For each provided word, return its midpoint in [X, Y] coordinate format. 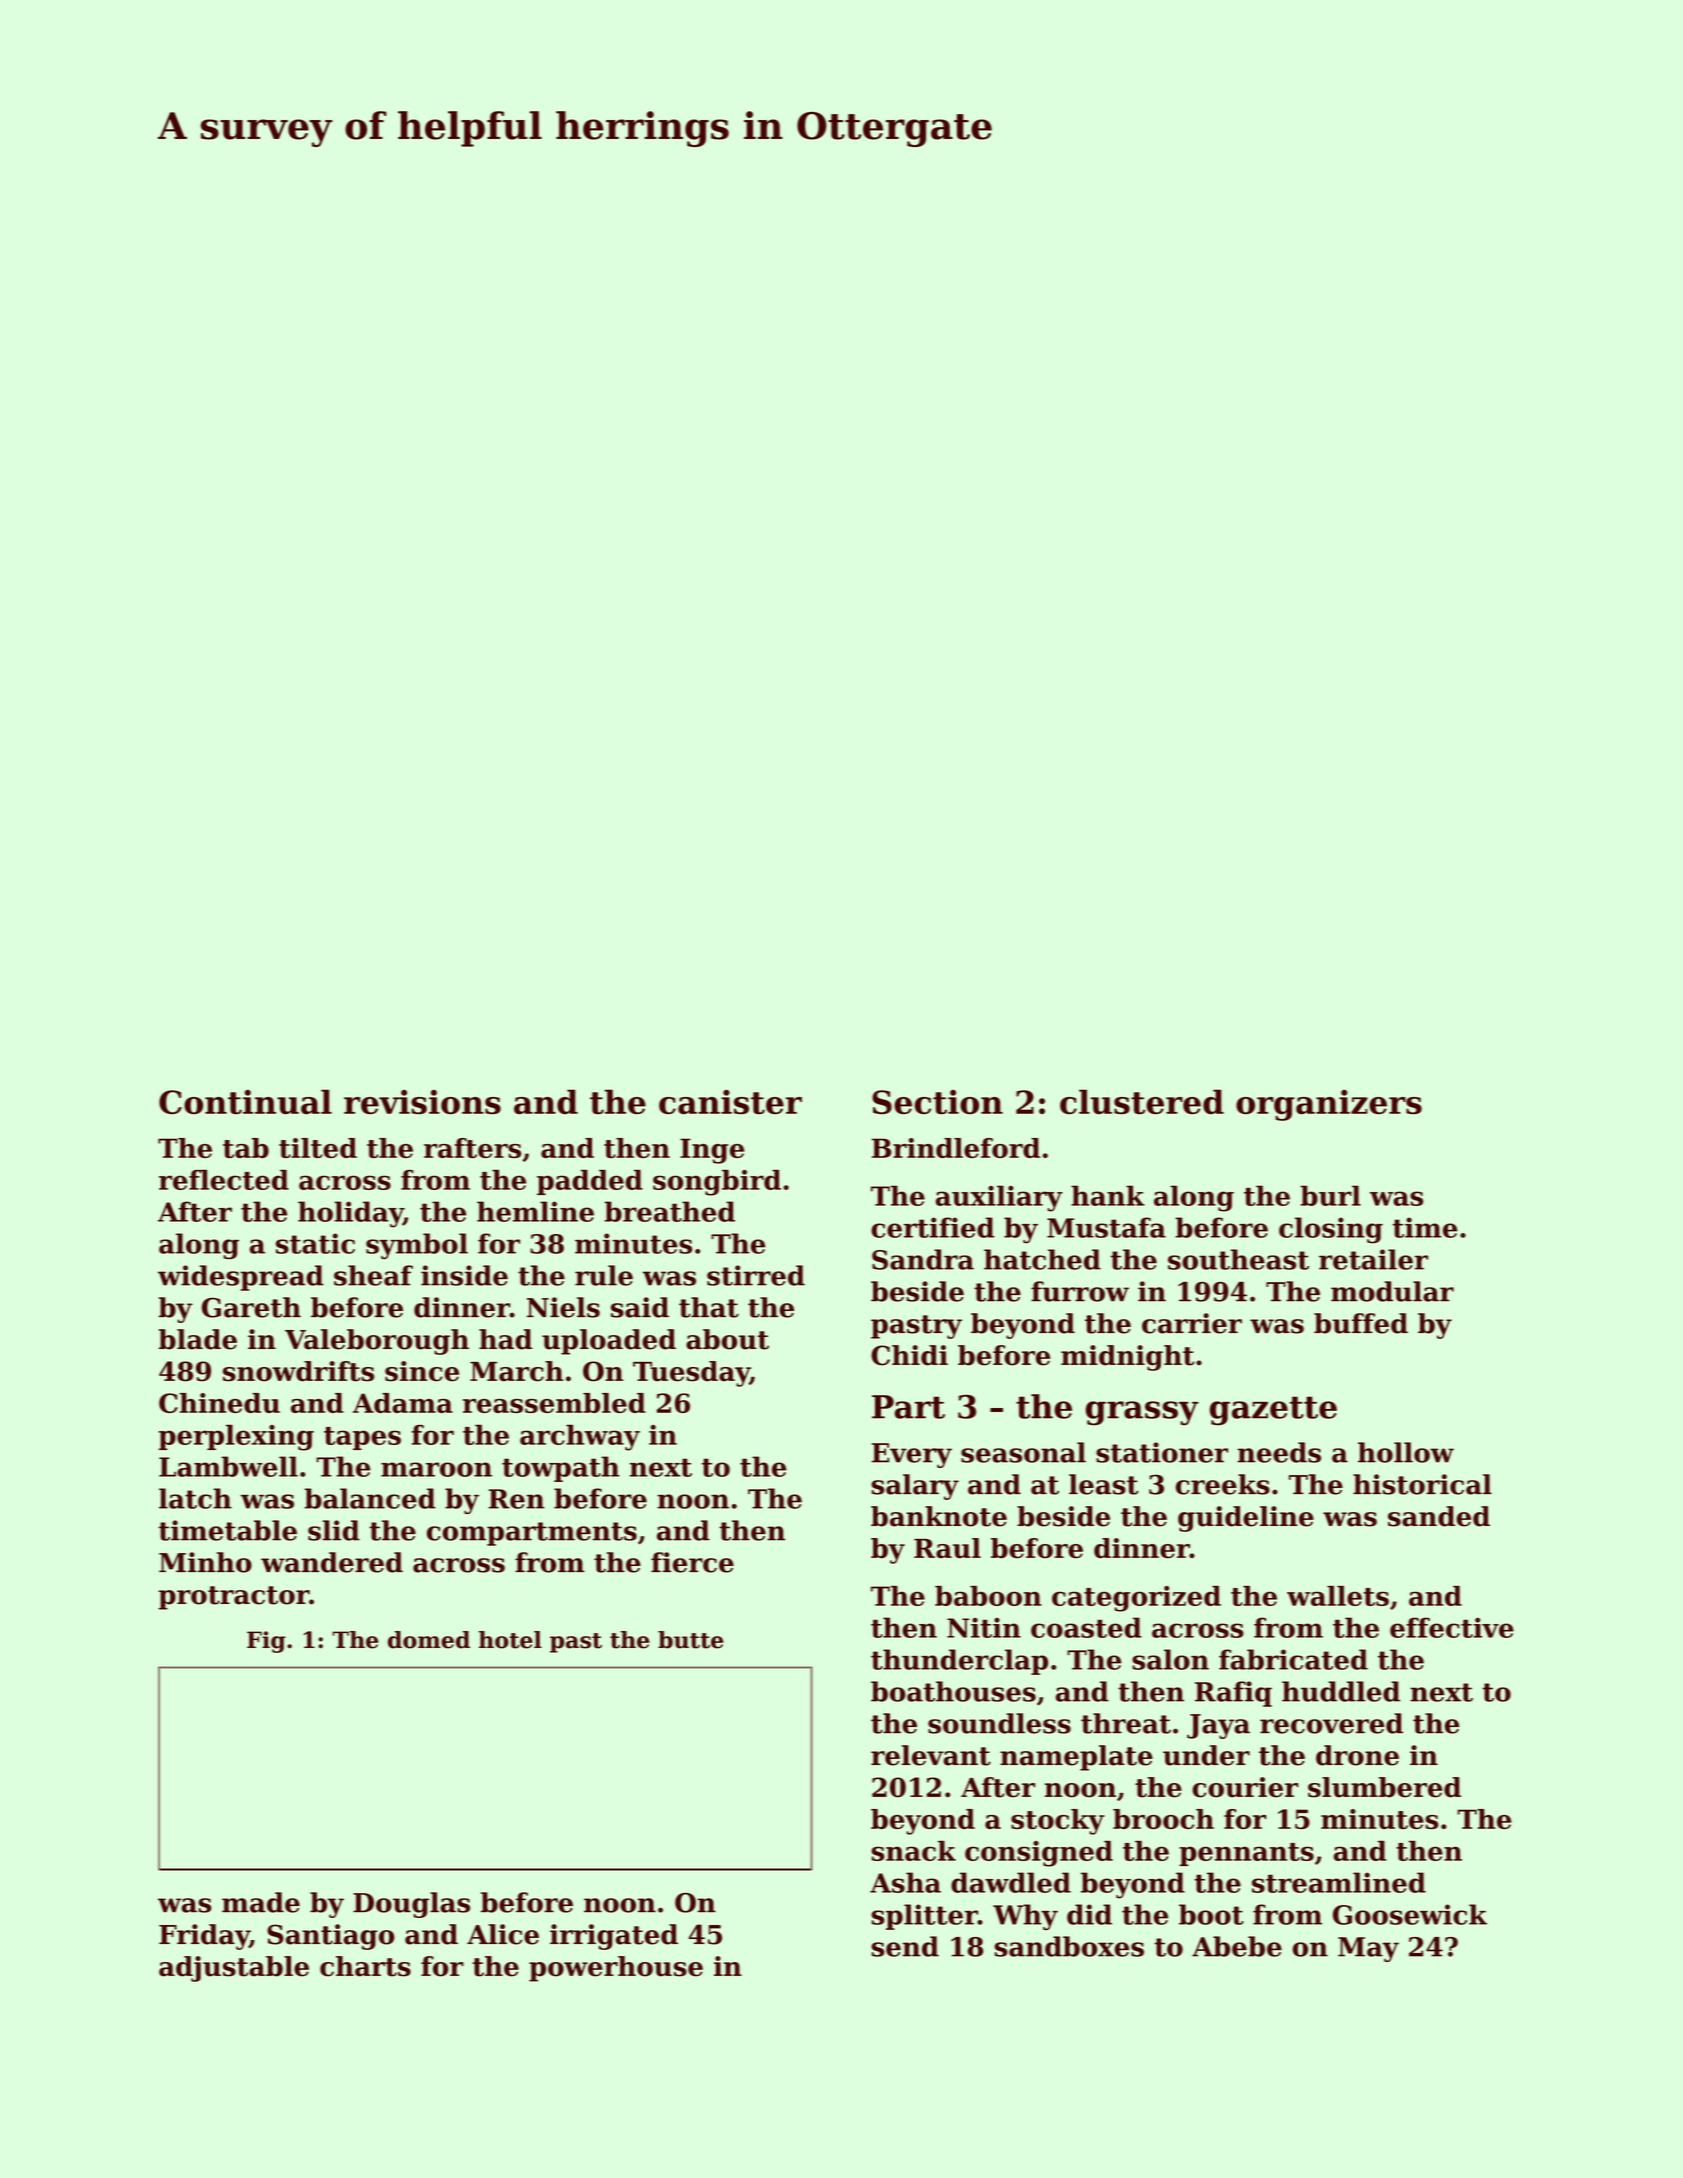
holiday [350, 1214]
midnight [1128, 1358]
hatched [1042, 1259]
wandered [332, 1562]
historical [1422, 1484]
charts [365, 1966]
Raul [947, 1548]
